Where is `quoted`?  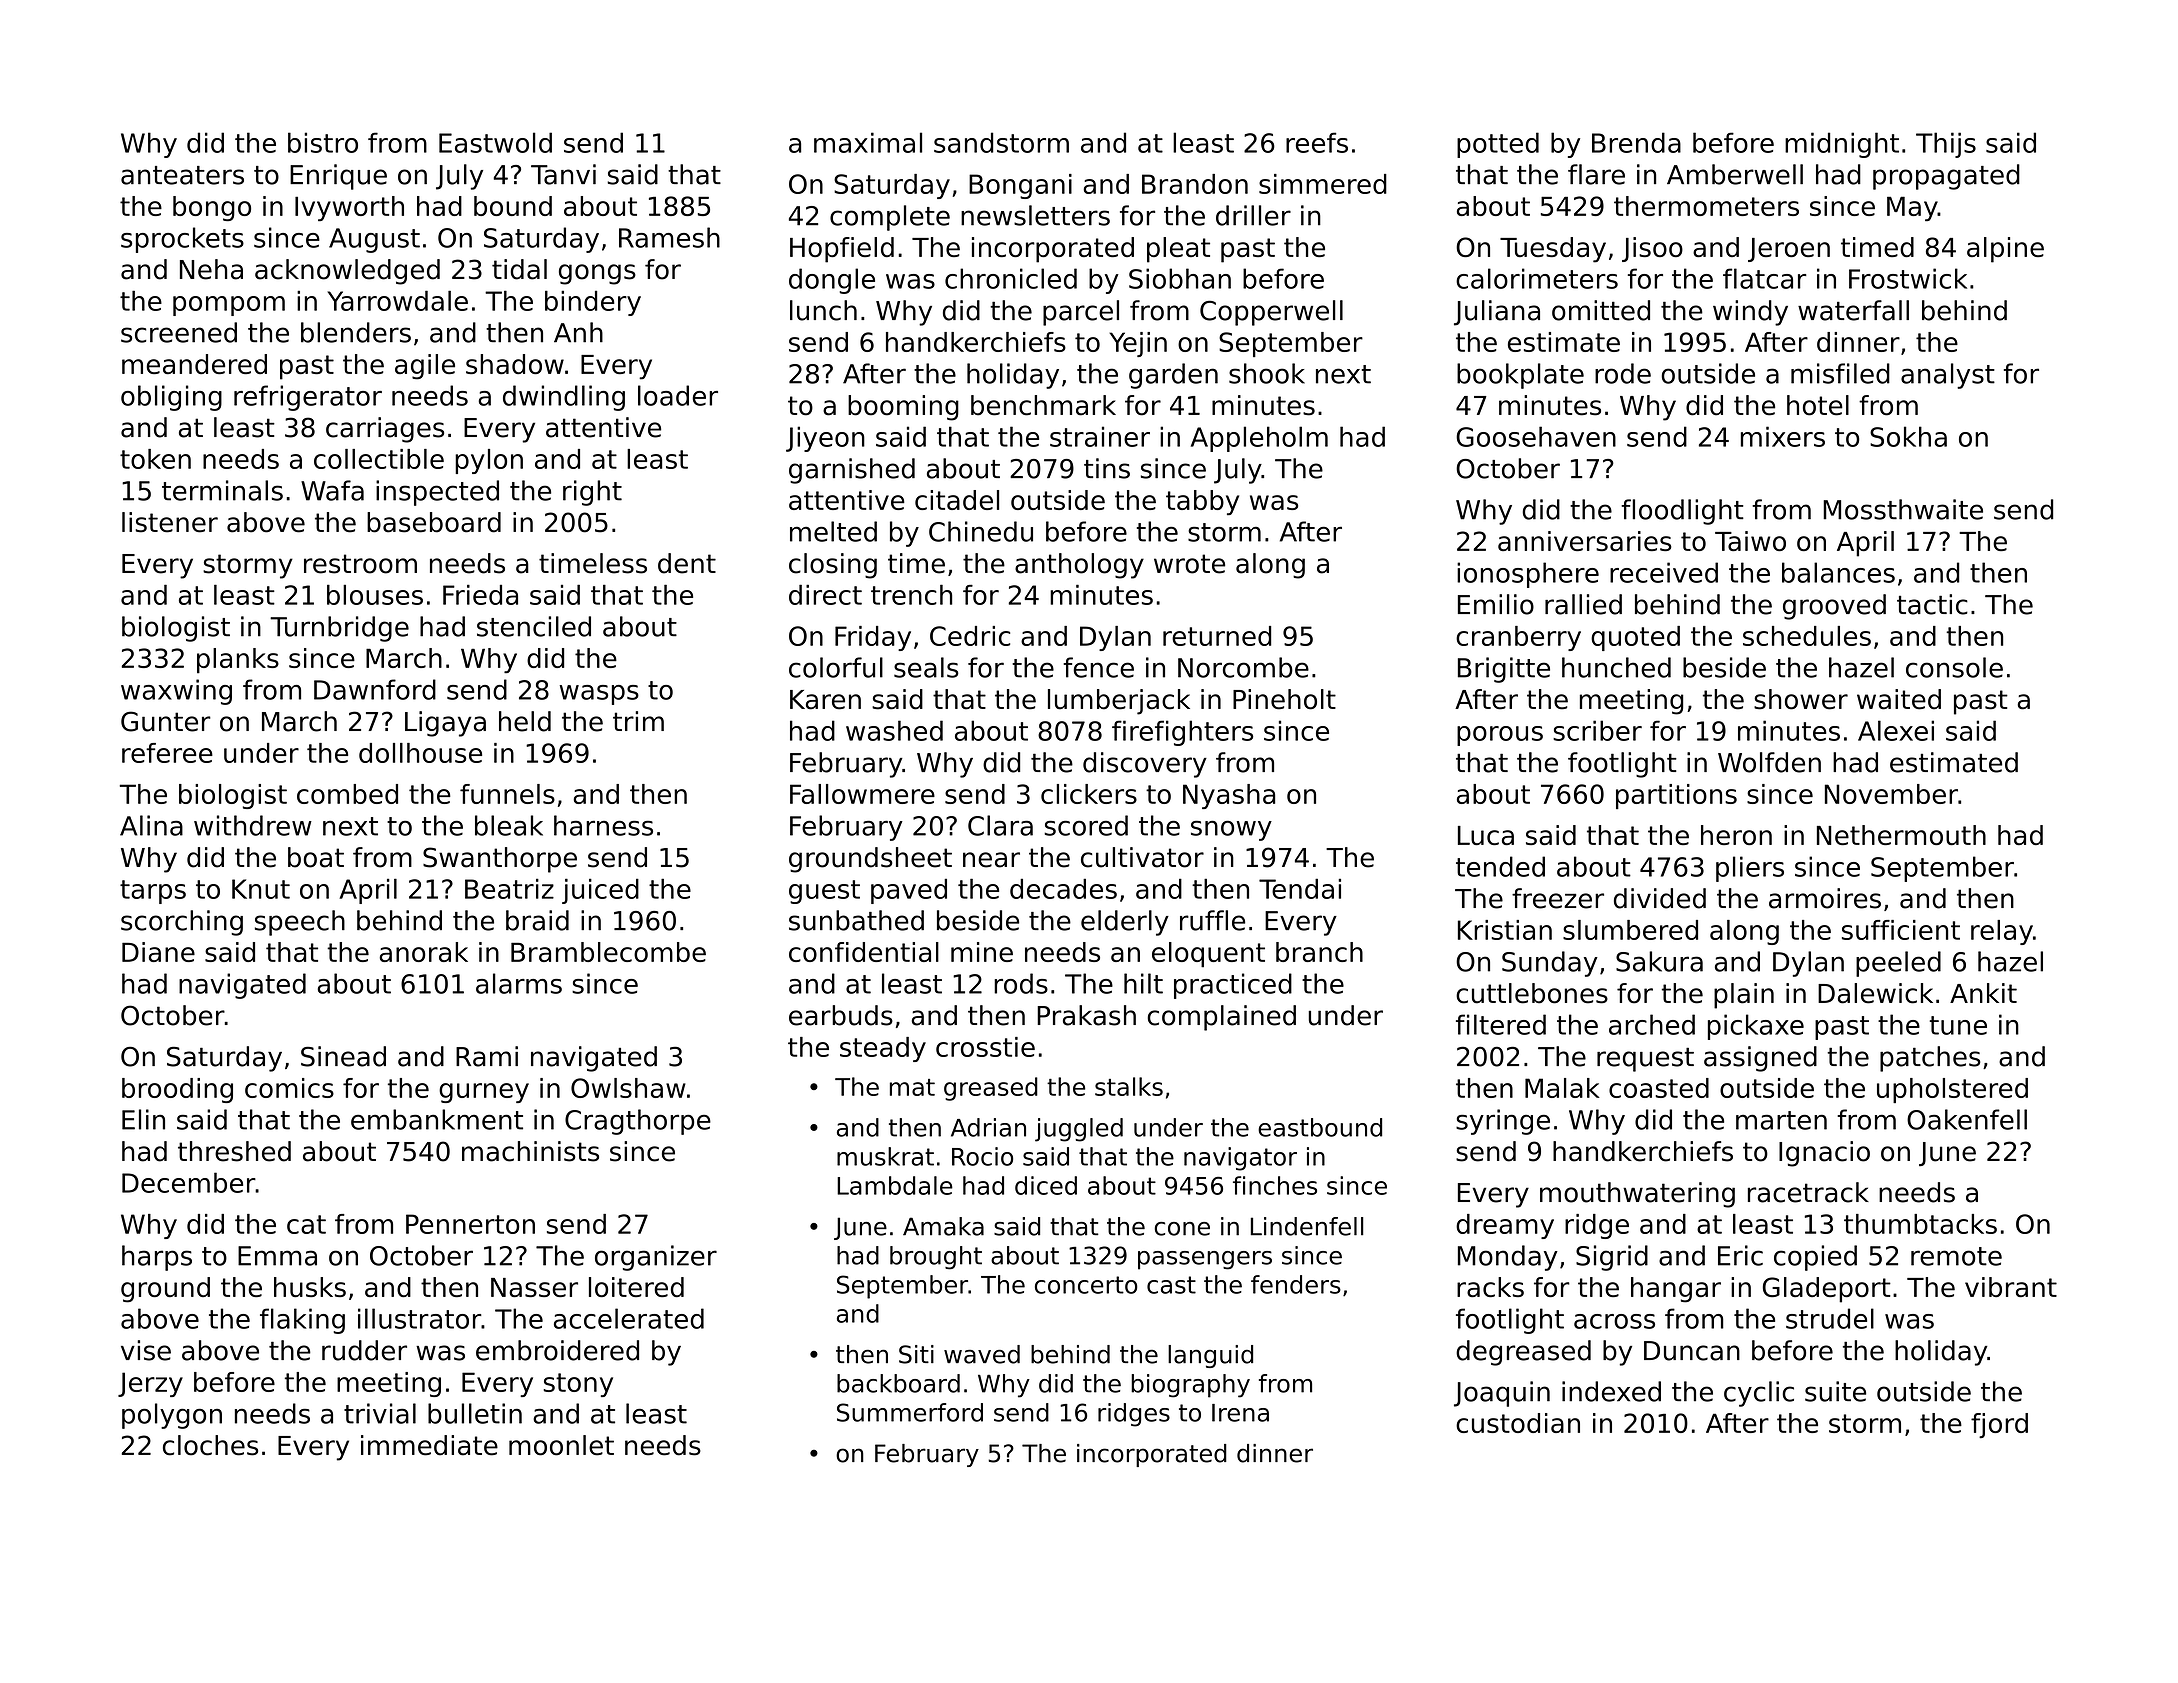 quoted is located at coordinates (1635, 638).
